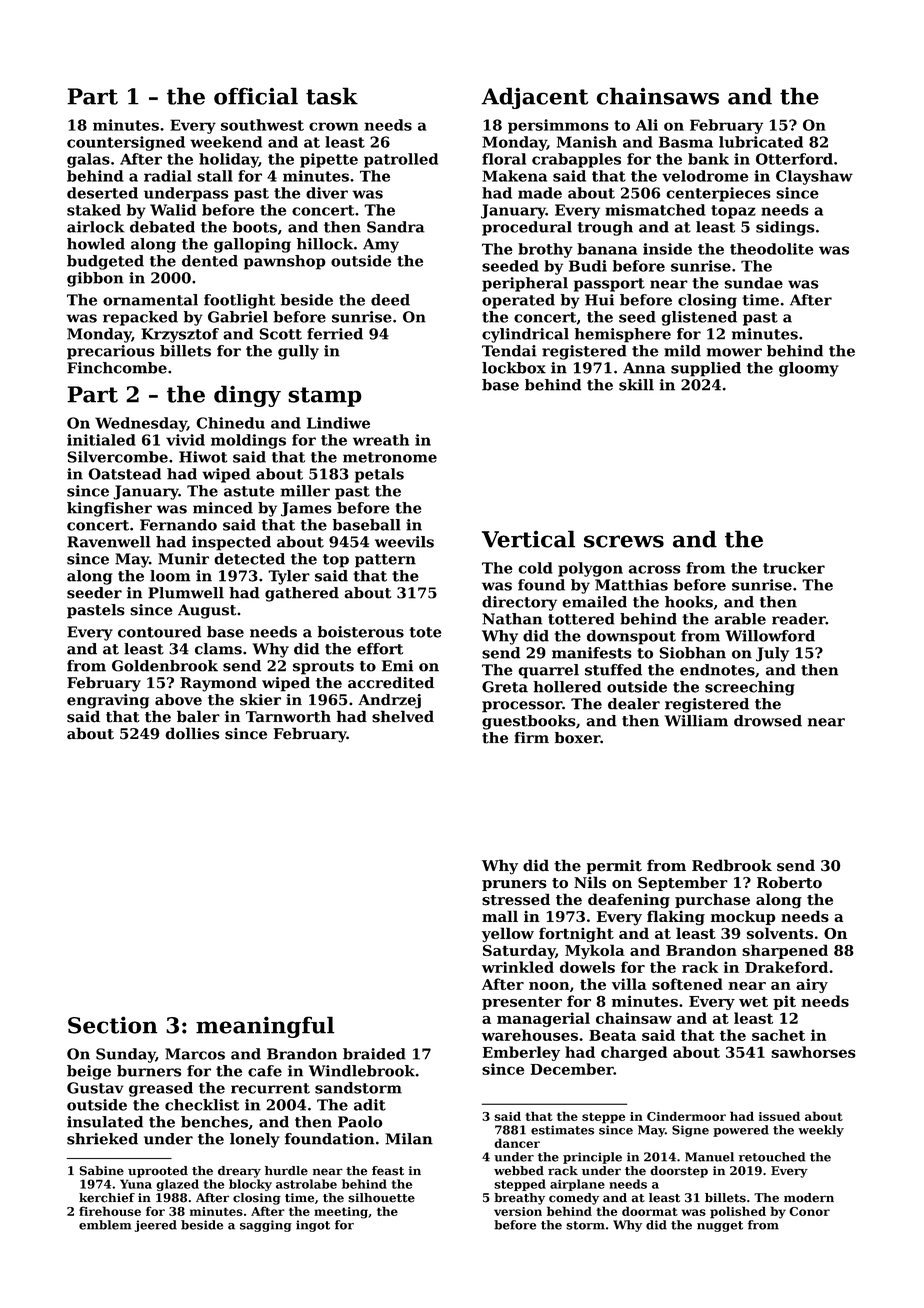 The height and width of the image is (1308, 924). I want to click on braided, so click(374, 1054).
